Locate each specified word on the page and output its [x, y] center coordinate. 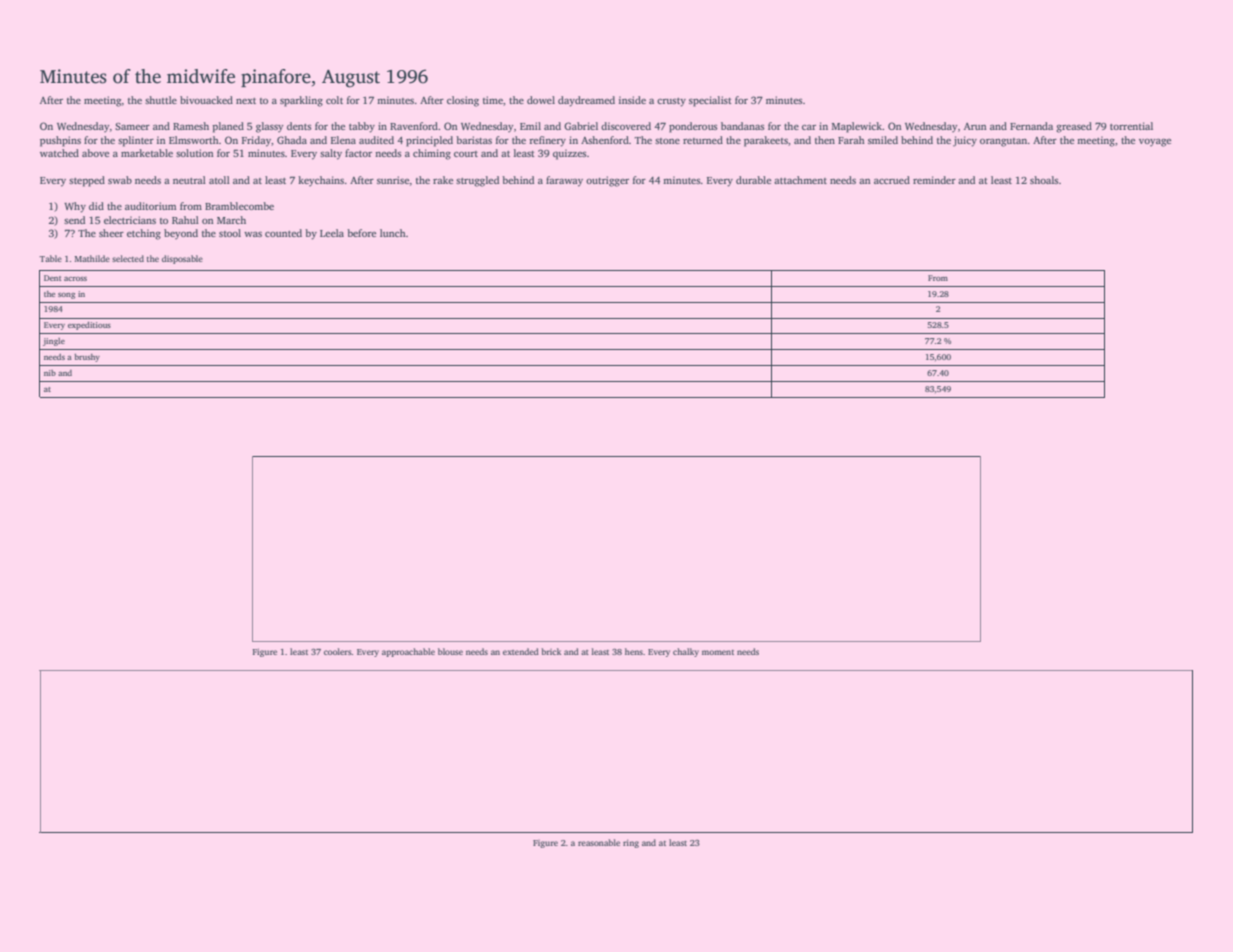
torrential [1131, 126]
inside [632, 100]
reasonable [599, 842]
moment [718, 652]
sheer [111, 233]
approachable [408, 652]
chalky [686, 652]
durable [753, 180]
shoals [1044, 180]
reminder [934, 180]
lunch [393, 233]
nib [50, 373]
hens [634, 651]
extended [521, 651]
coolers [338, 651]
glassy [270, 127]
